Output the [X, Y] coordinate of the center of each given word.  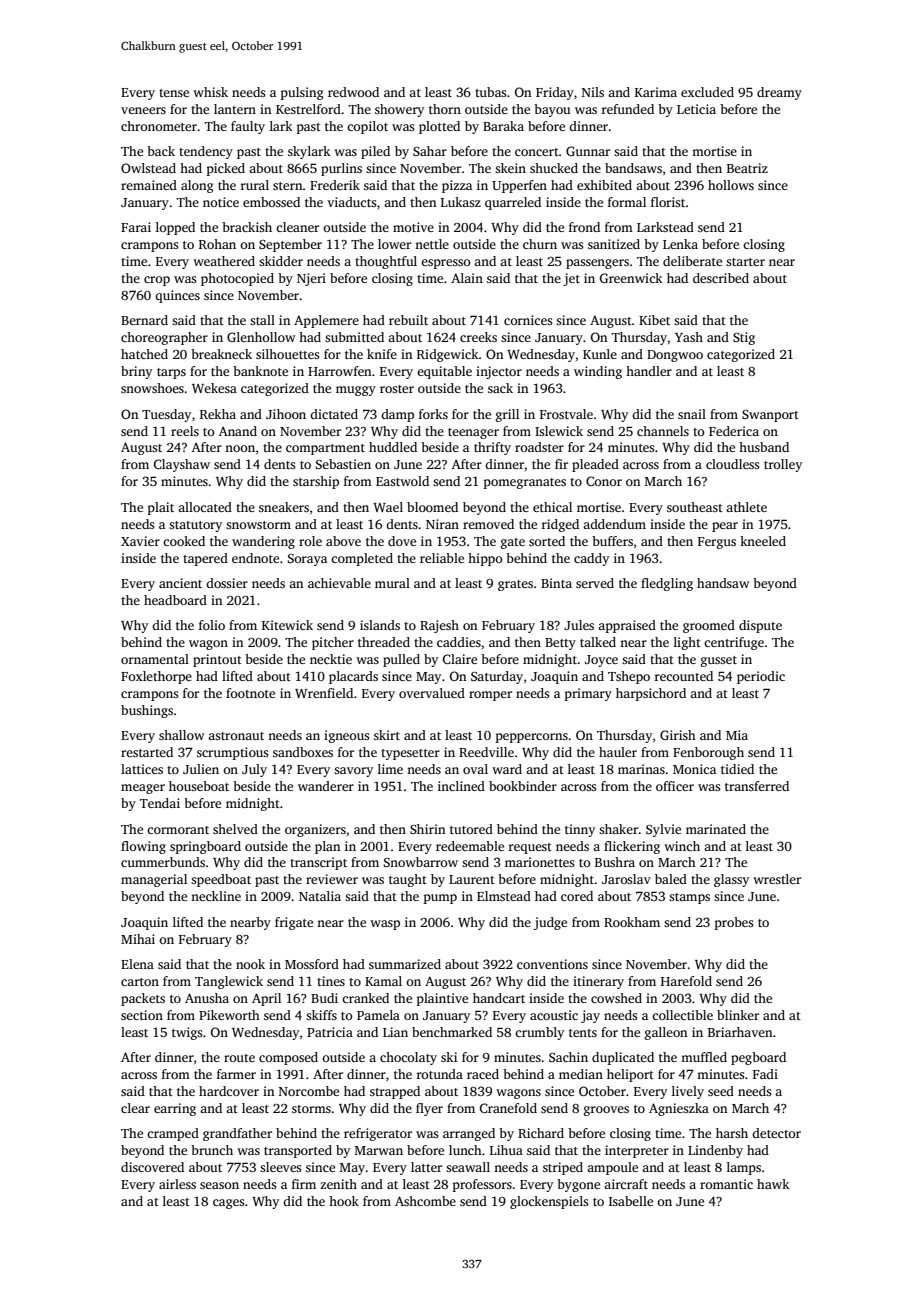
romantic [726, 1184]
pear [725, 527]
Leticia [696, 109]
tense [174, 93]
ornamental [155, 659]
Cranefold [508, 1108]
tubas [491, 92]
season [219, 1185]
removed [488, 524]
